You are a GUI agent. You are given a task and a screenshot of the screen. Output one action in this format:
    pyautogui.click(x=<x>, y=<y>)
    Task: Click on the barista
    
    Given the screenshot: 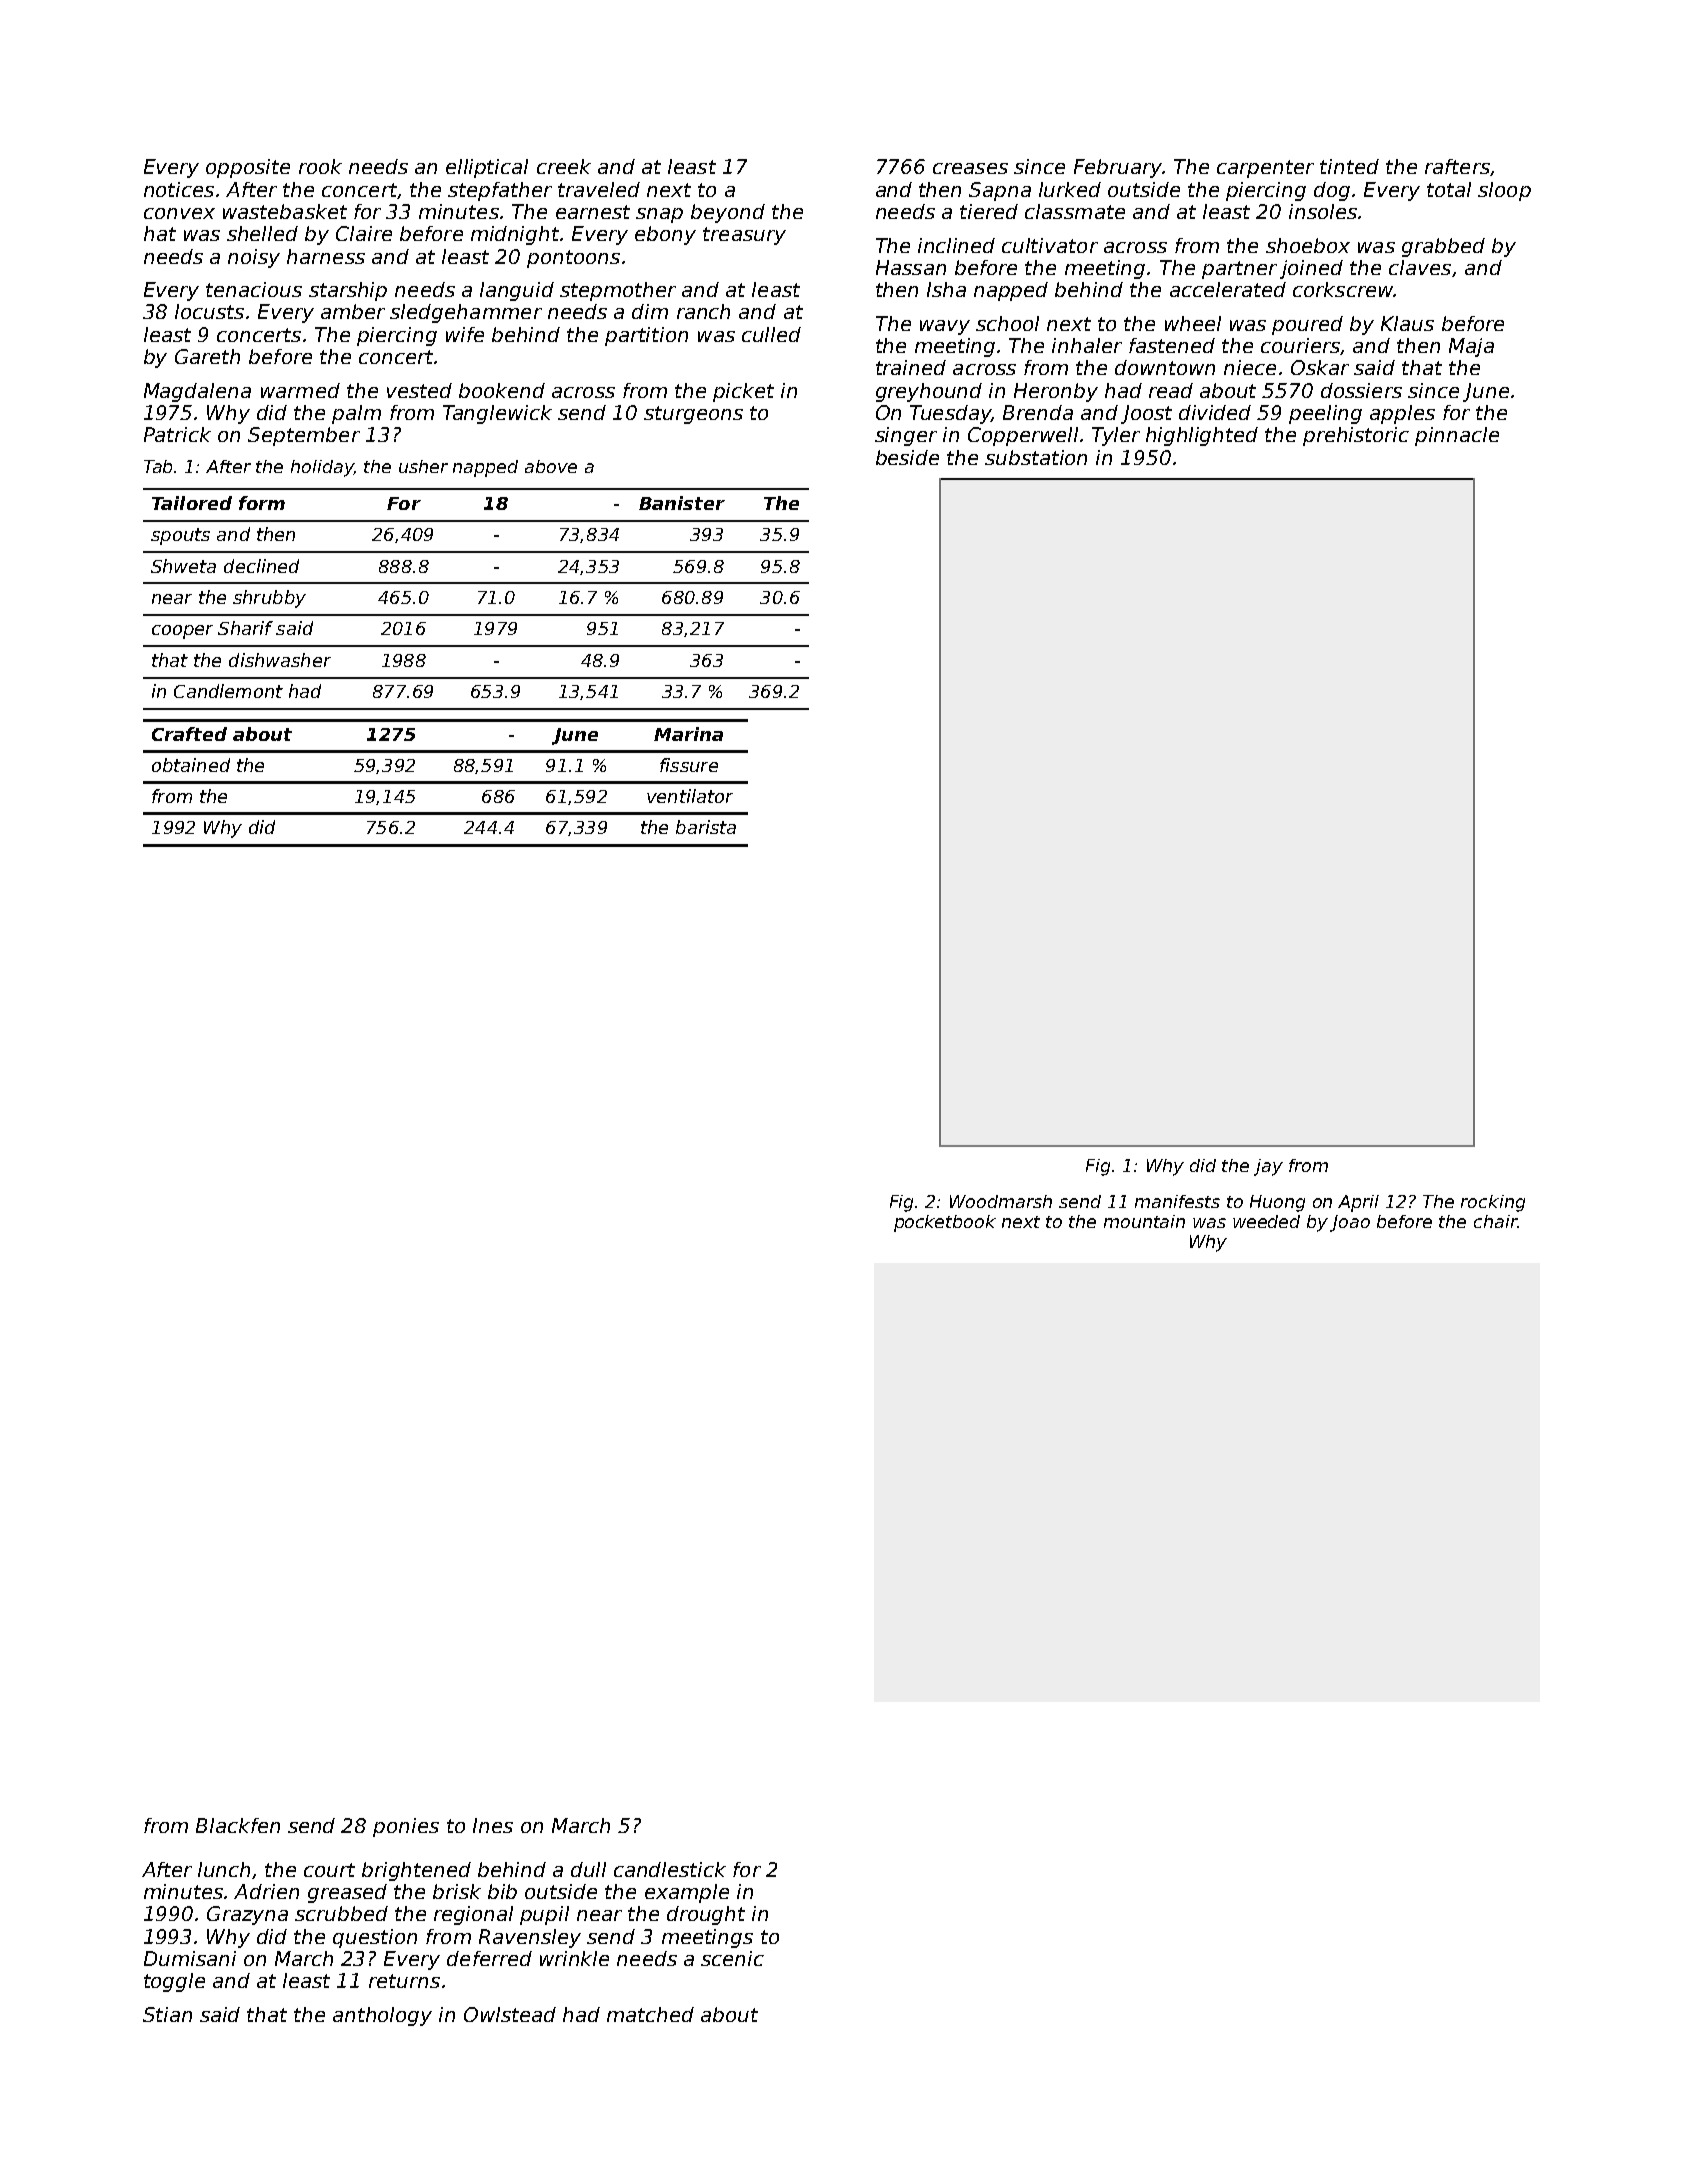 What is the action you would take?
    pyautogui.click(x=706, y=827)
